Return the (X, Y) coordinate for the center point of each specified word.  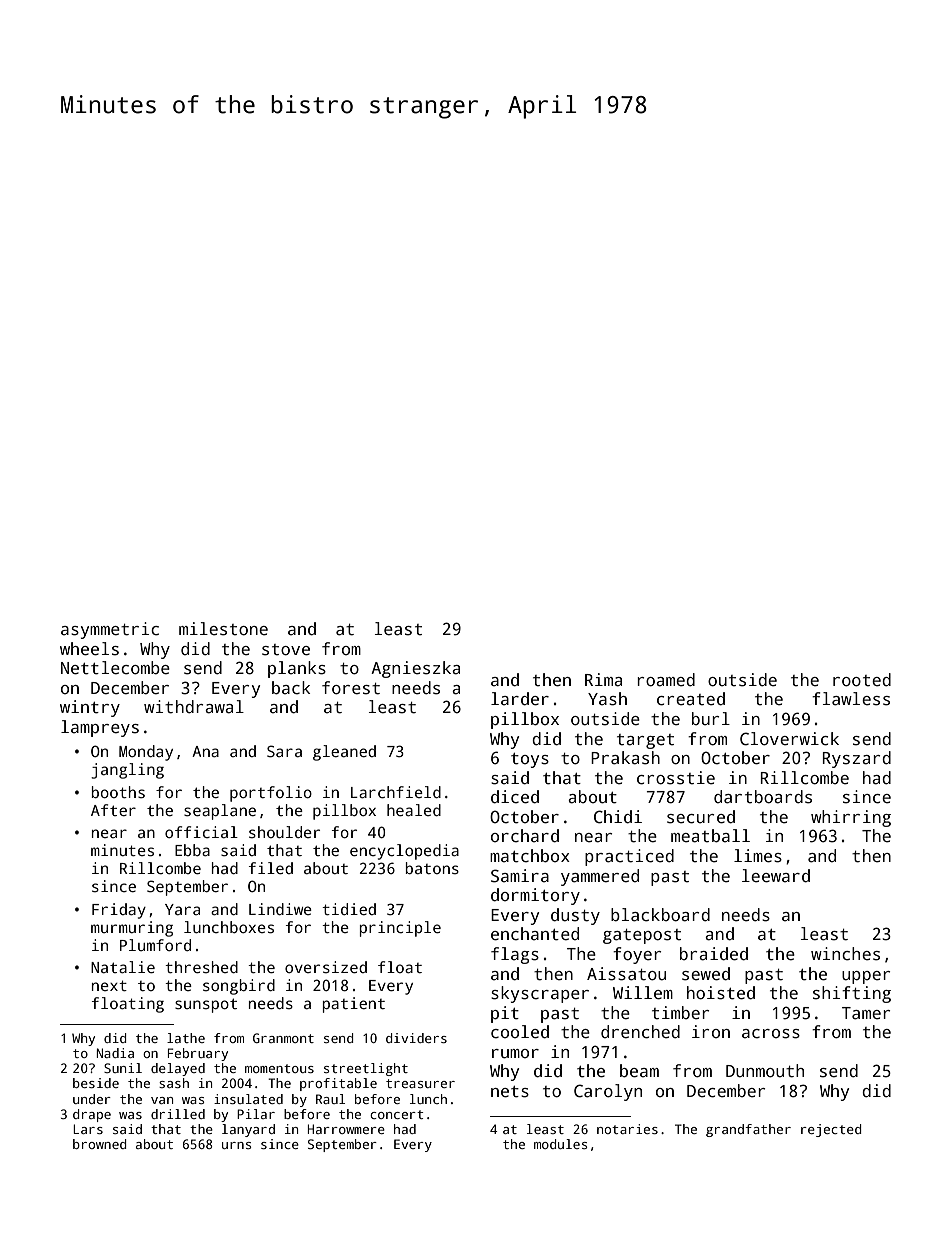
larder (520, 699)
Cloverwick (789, 739)
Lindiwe (280, 909)
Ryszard (856, 759)
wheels (89, 649)
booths (118, 792)
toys (530, 760)
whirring (851, 818)
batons (432, 868)
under (92, 1099)
